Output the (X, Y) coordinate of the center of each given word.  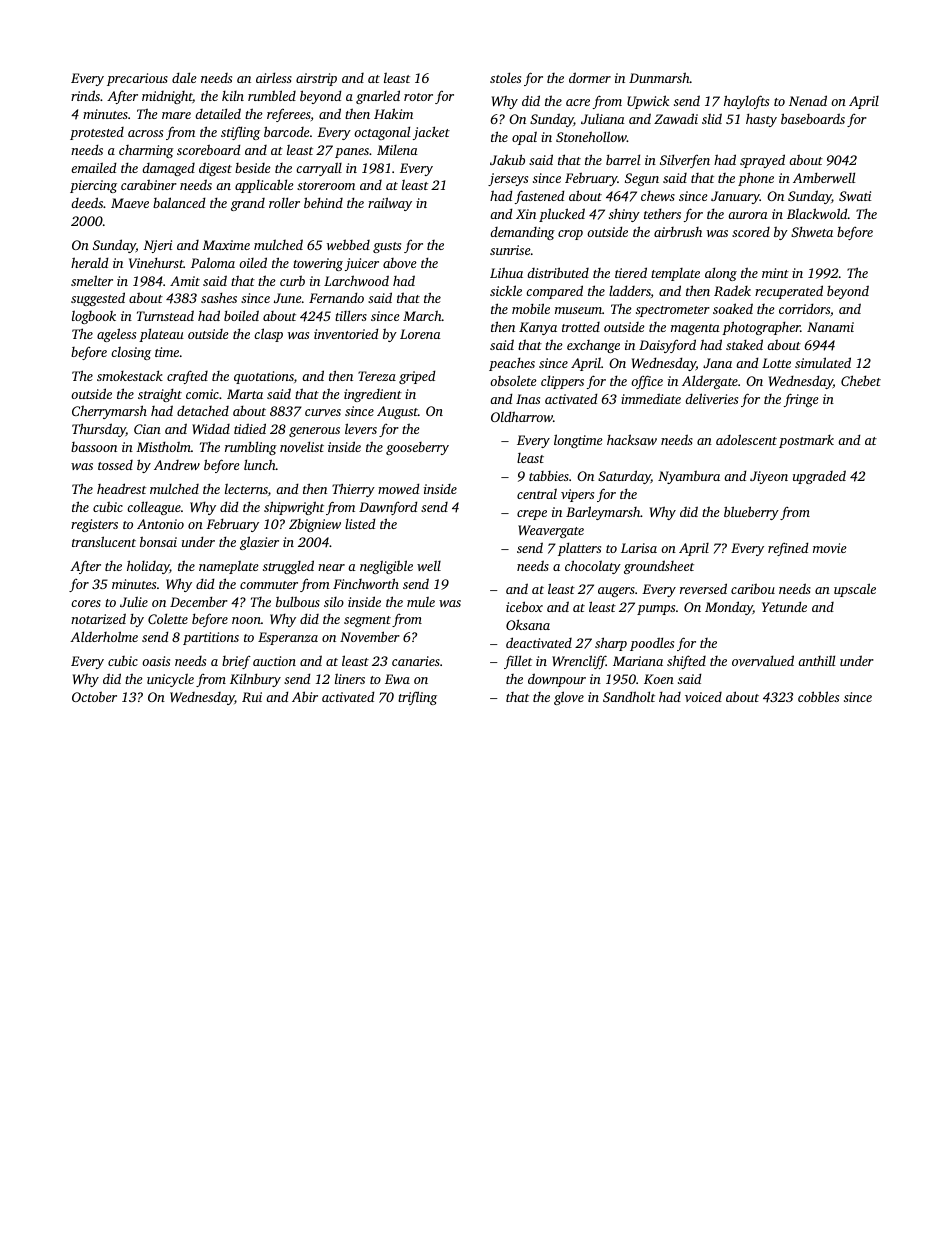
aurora (748, 215)
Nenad (808, 100)
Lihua (506, 272)
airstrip (316, 79)
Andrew (177, 465)
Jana (717, 363)
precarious (137, 79)
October (94, 696)
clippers (562, 382)
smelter (92, 280)
